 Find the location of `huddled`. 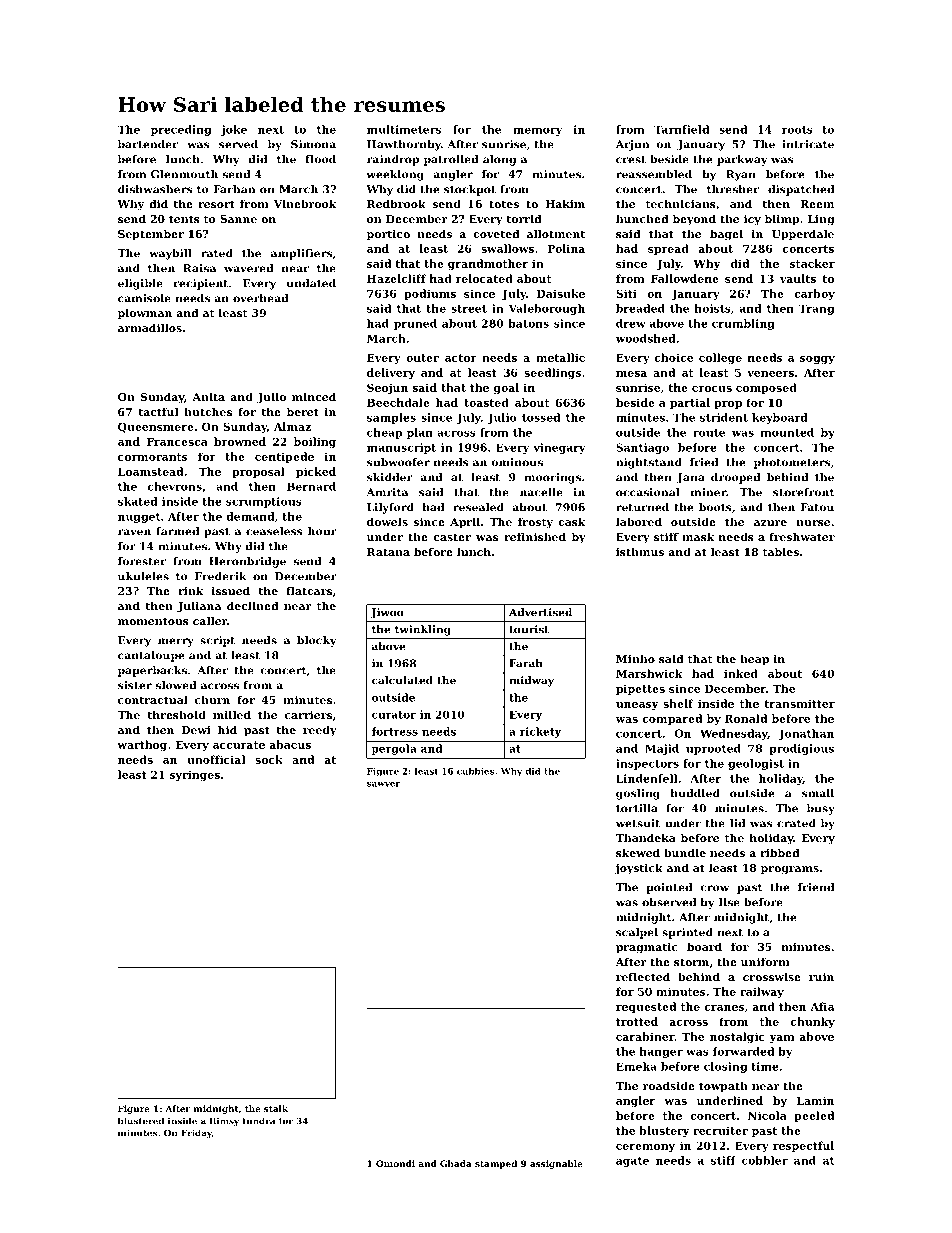

huddled is located at coordinates (695, 793).
